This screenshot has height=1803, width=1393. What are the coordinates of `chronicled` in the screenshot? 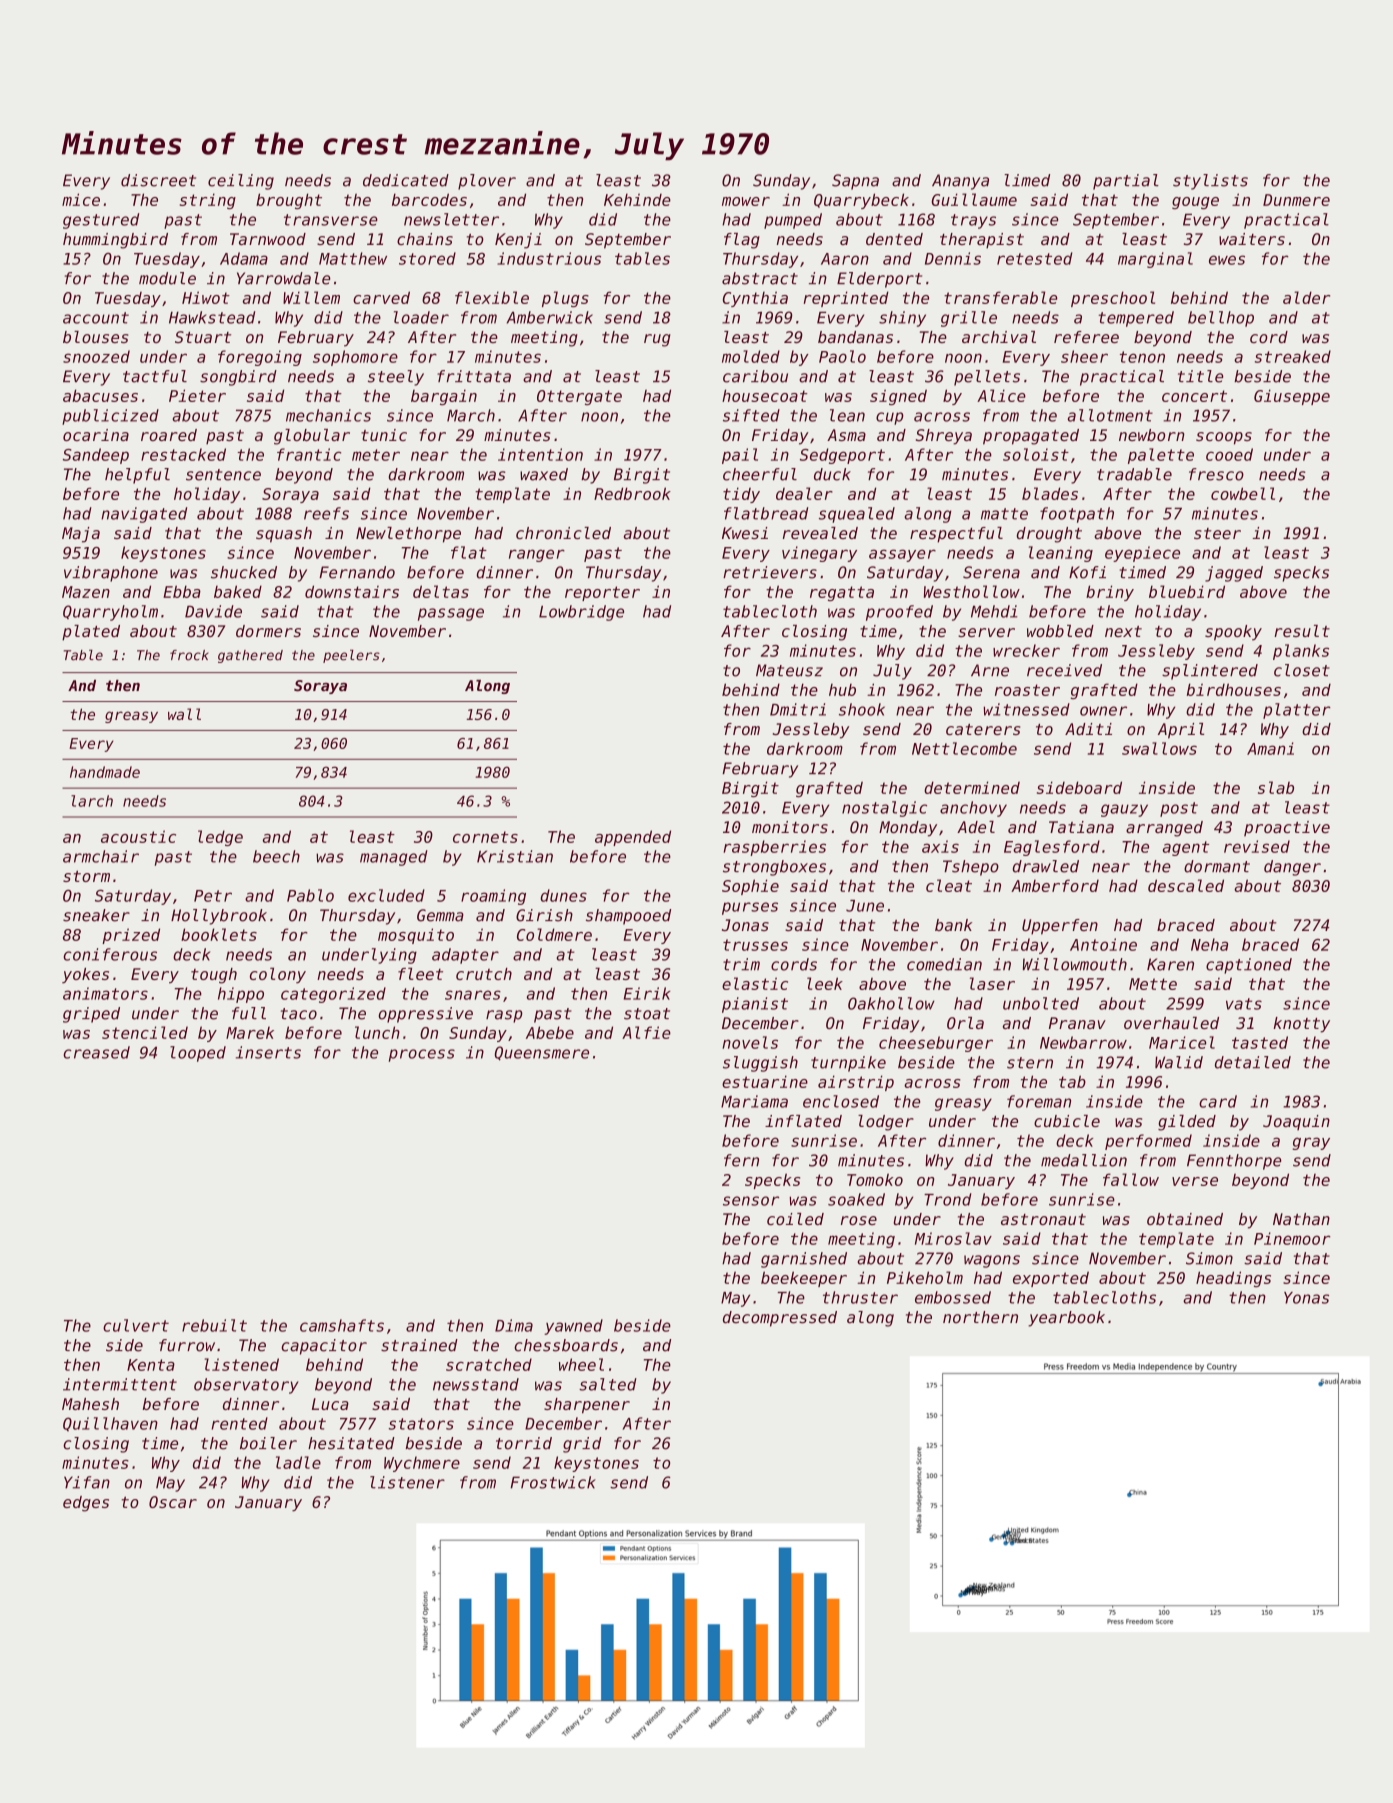 It's located at (563, 533).
